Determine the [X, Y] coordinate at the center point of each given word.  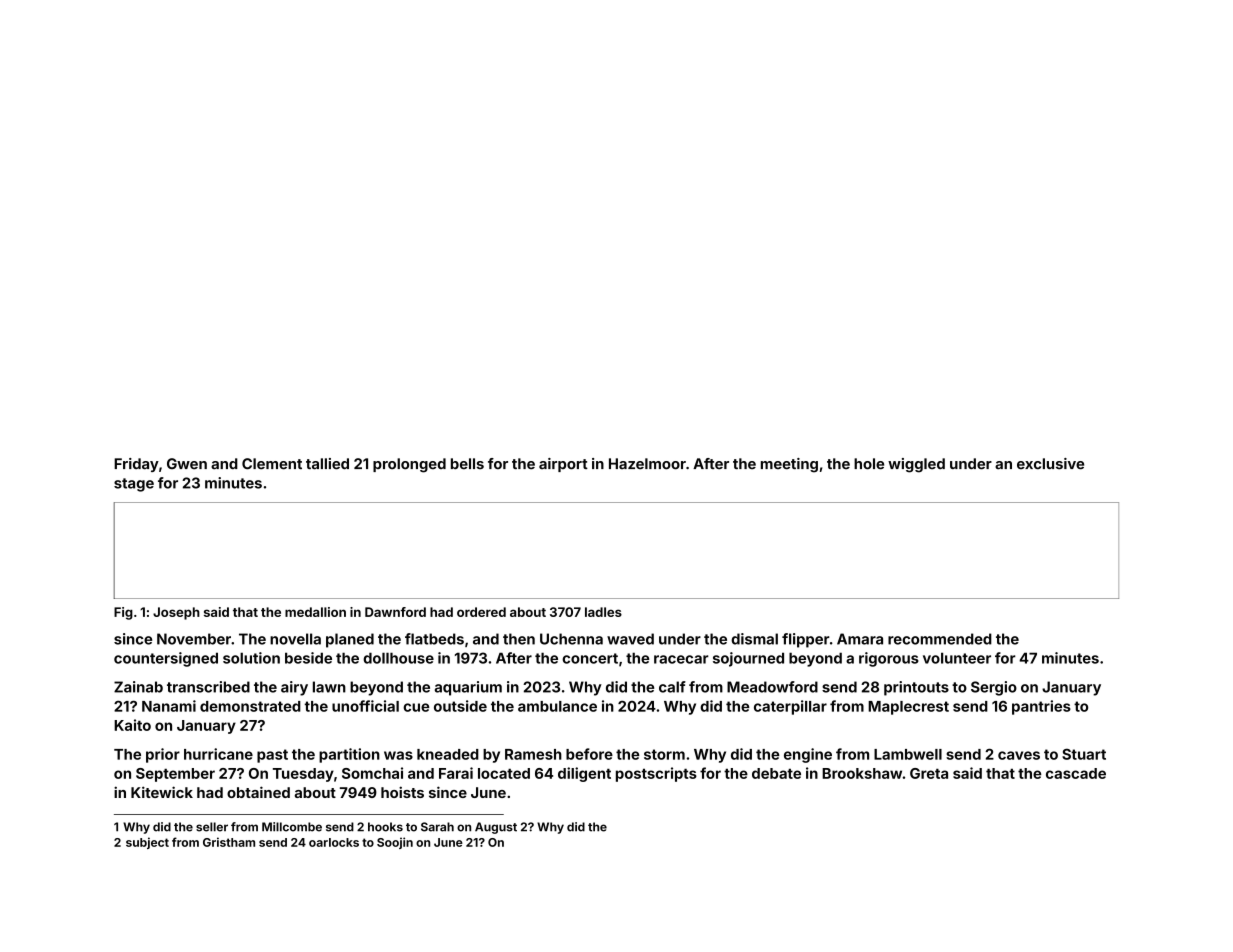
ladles [603, 612]
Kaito [132, 725]
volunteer [957, 658]
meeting [789, 465]
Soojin [395, 843]
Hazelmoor [647, 464]
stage [134, 485]
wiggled [916, 465]
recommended [940, 639]
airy [294, 688]
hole [869, 464]
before [589, 754]
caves [1019, 755]
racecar [681, 659]
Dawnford [395, 612]
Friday [136, 465]
